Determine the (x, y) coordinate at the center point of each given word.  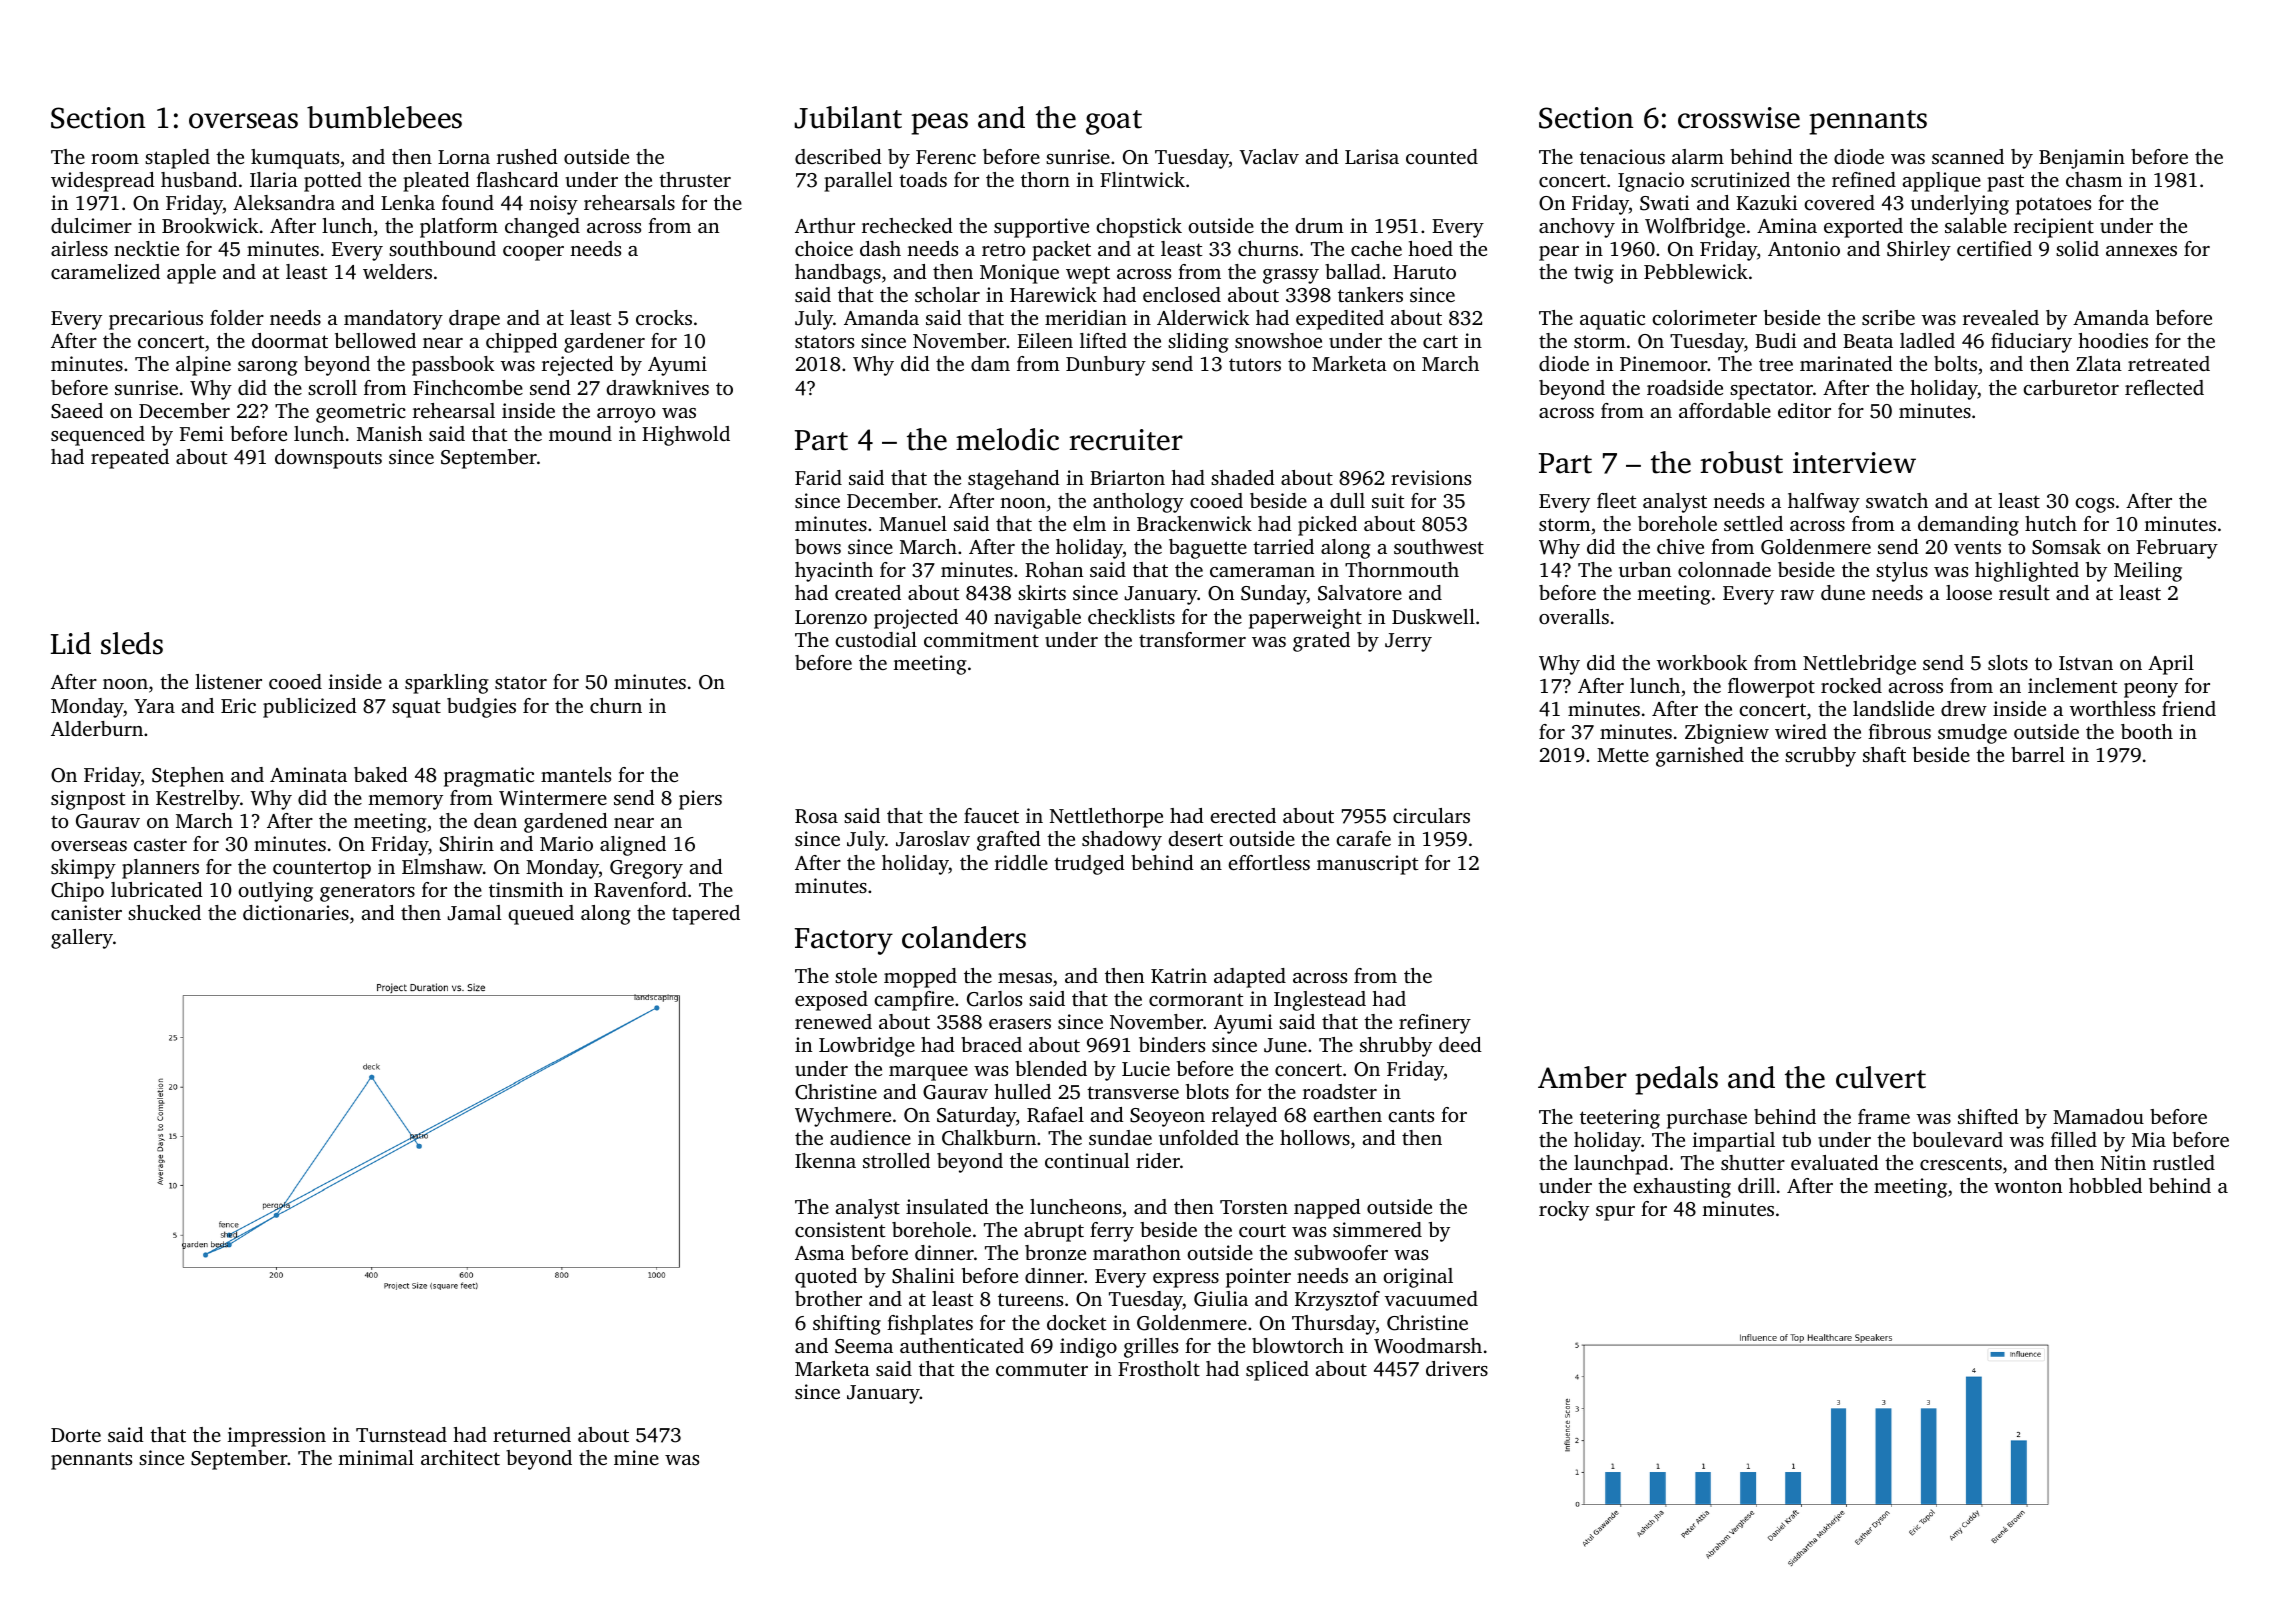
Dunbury (1106, 366)
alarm (1698, 156)
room (115, 159)
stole (856, 975)
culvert (1881, 1077)
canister (86, 912)
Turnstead (401, 1434)
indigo (1088, 1348)
